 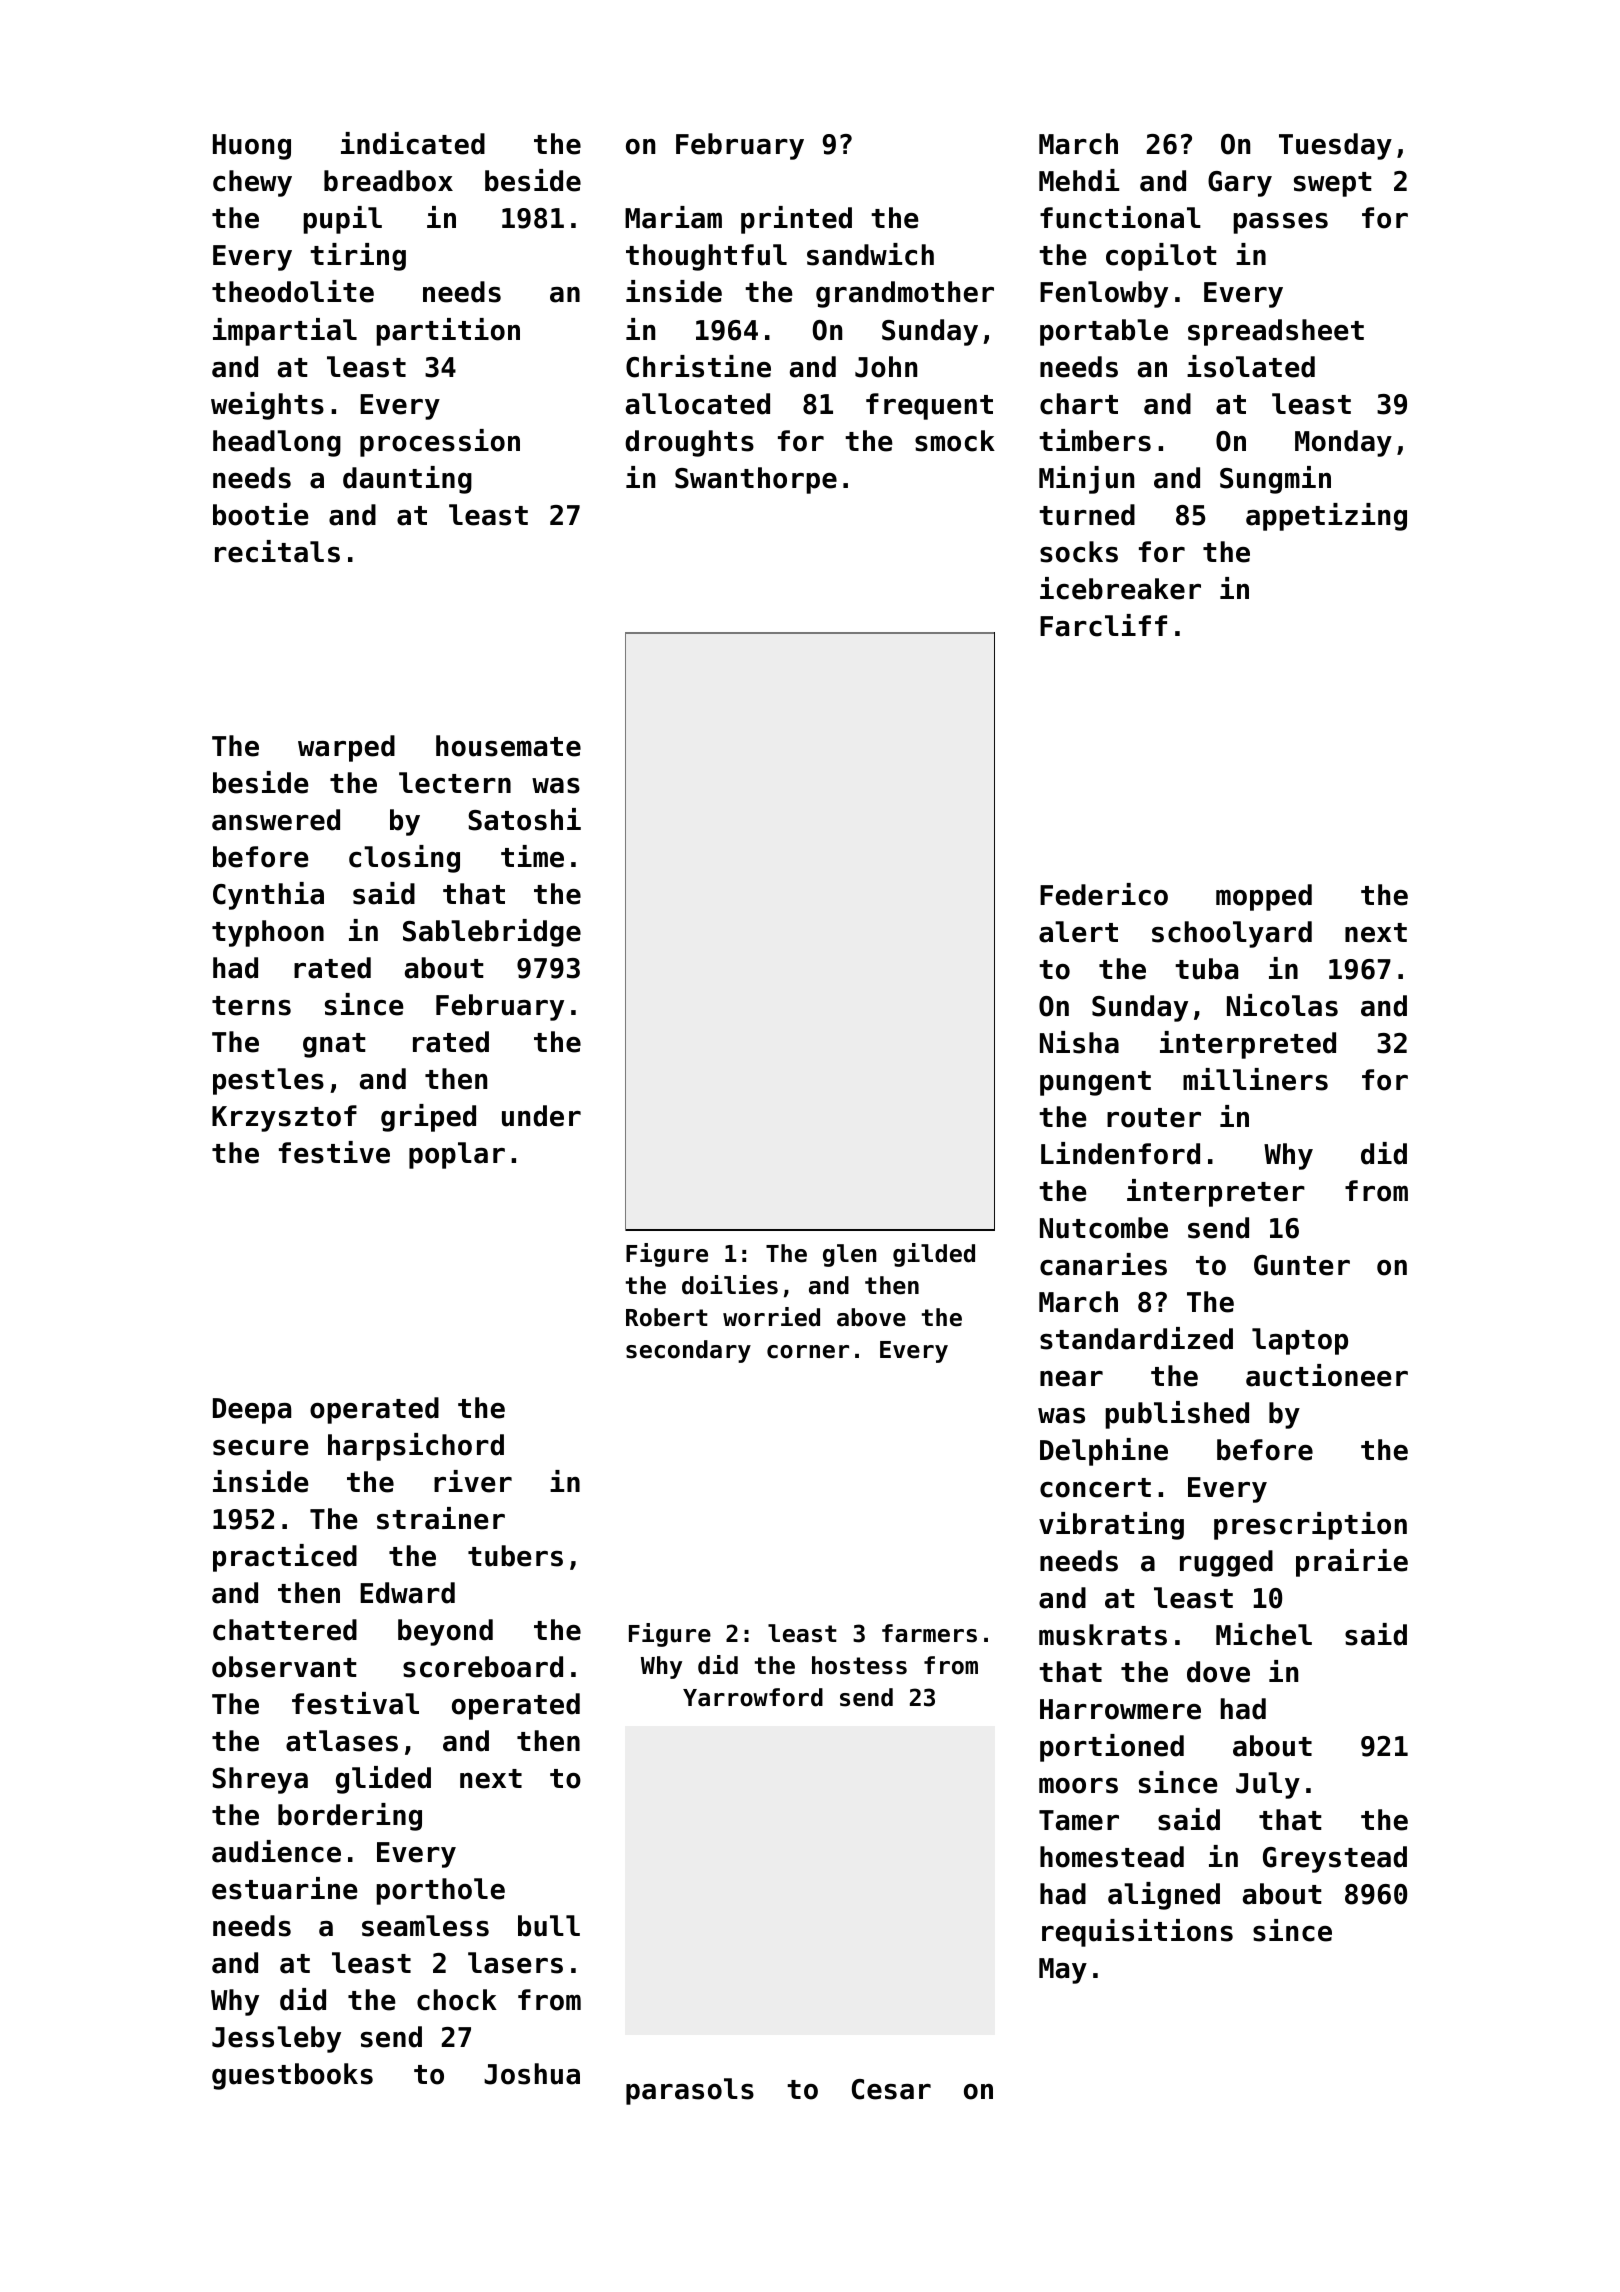 What do you see at coordinates (277, 551) in the screenshot?
I see `recitals` at bounding box center [277, 551].
